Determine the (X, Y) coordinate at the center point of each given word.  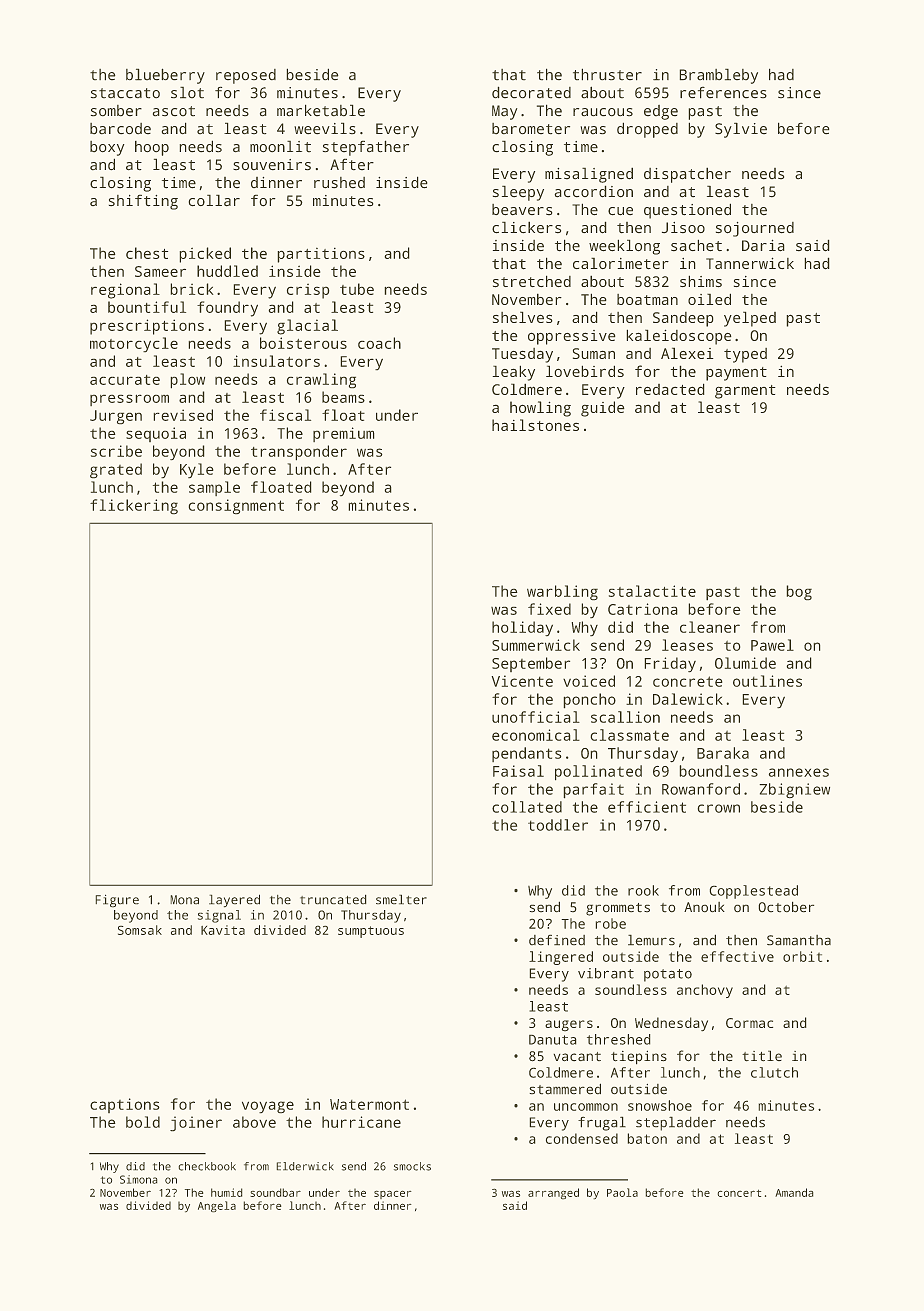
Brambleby (718, 76)
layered (234, 901)
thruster (607, 74)
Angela (217, 1207)
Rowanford (701, 789)
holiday (522, 629)
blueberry (165, 76)
